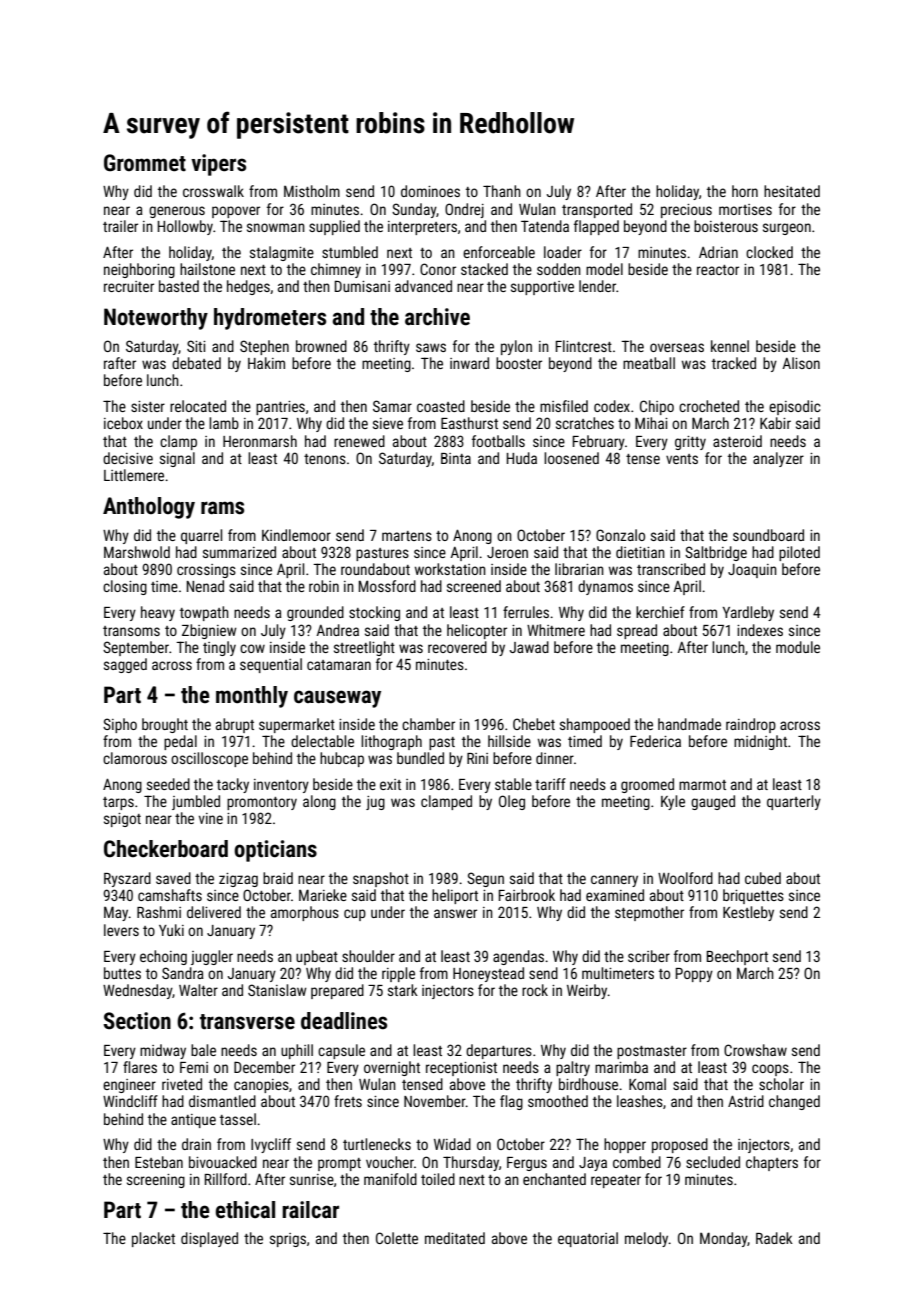 This image has width=924, height=1308. What do you see at coordinates (407, 536) in the image?
I see `martens` at bounding box center [407, 536].
